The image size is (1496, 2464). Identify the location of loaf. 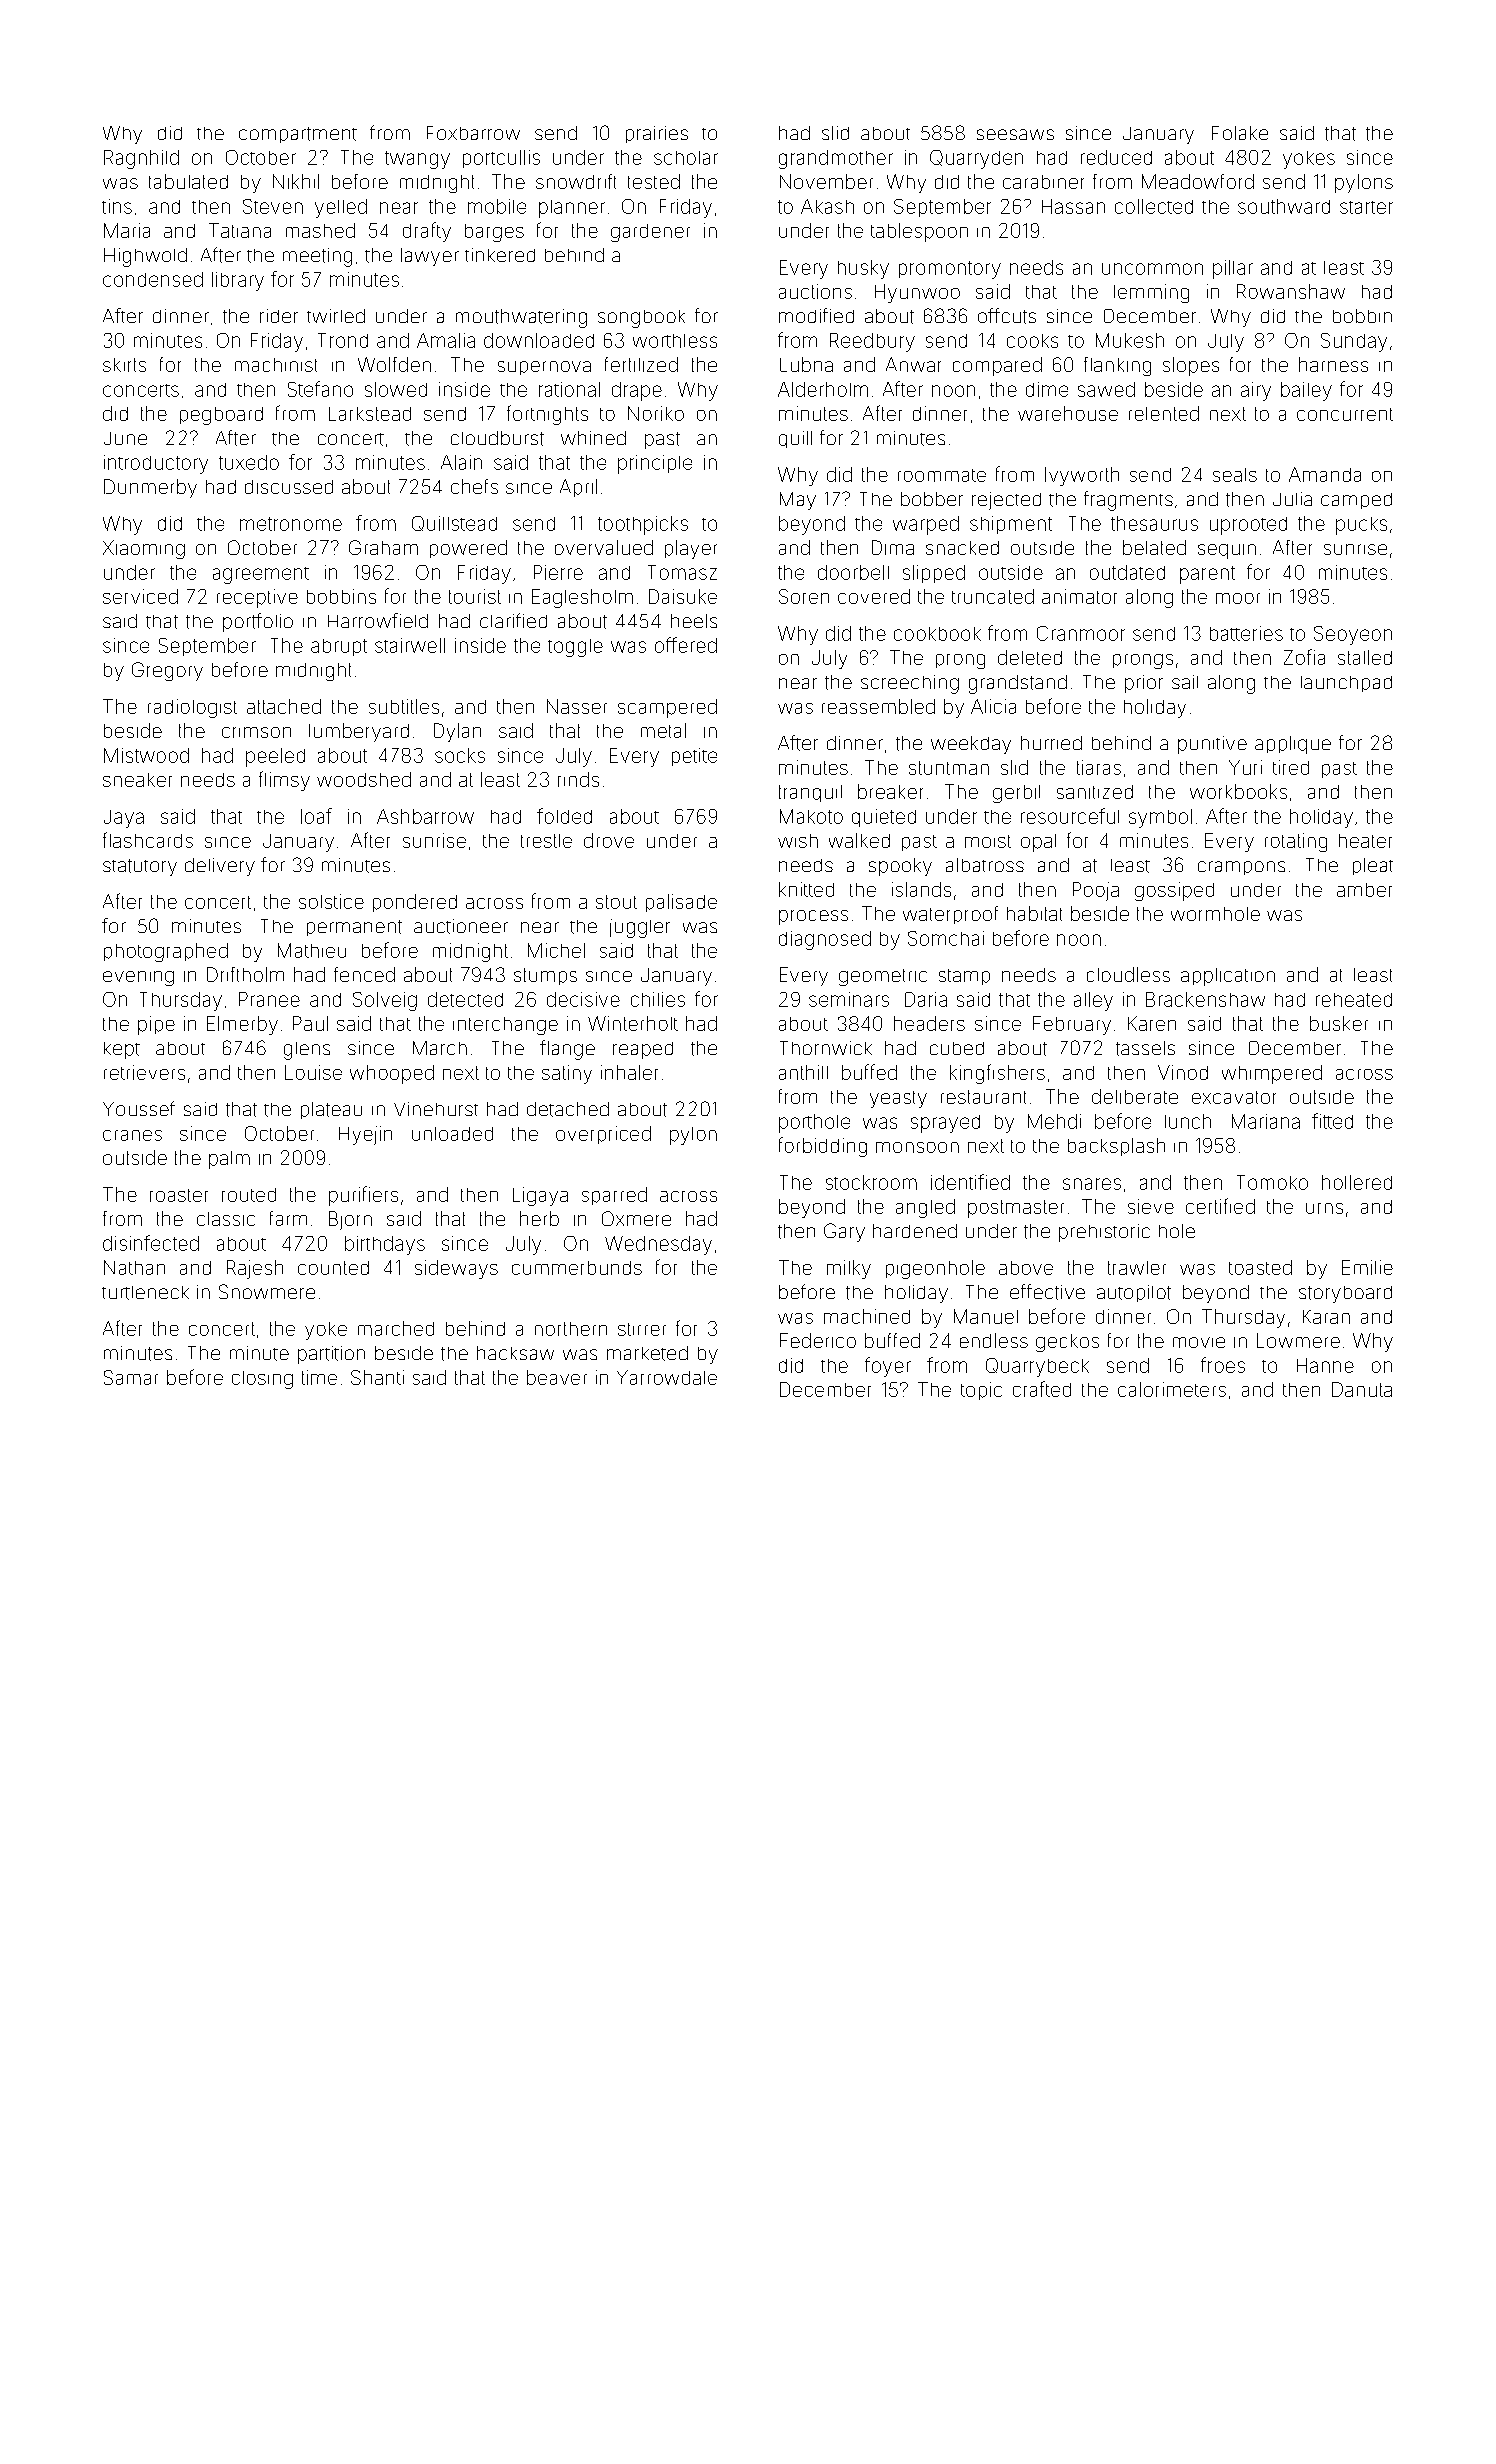
(316, 816).
